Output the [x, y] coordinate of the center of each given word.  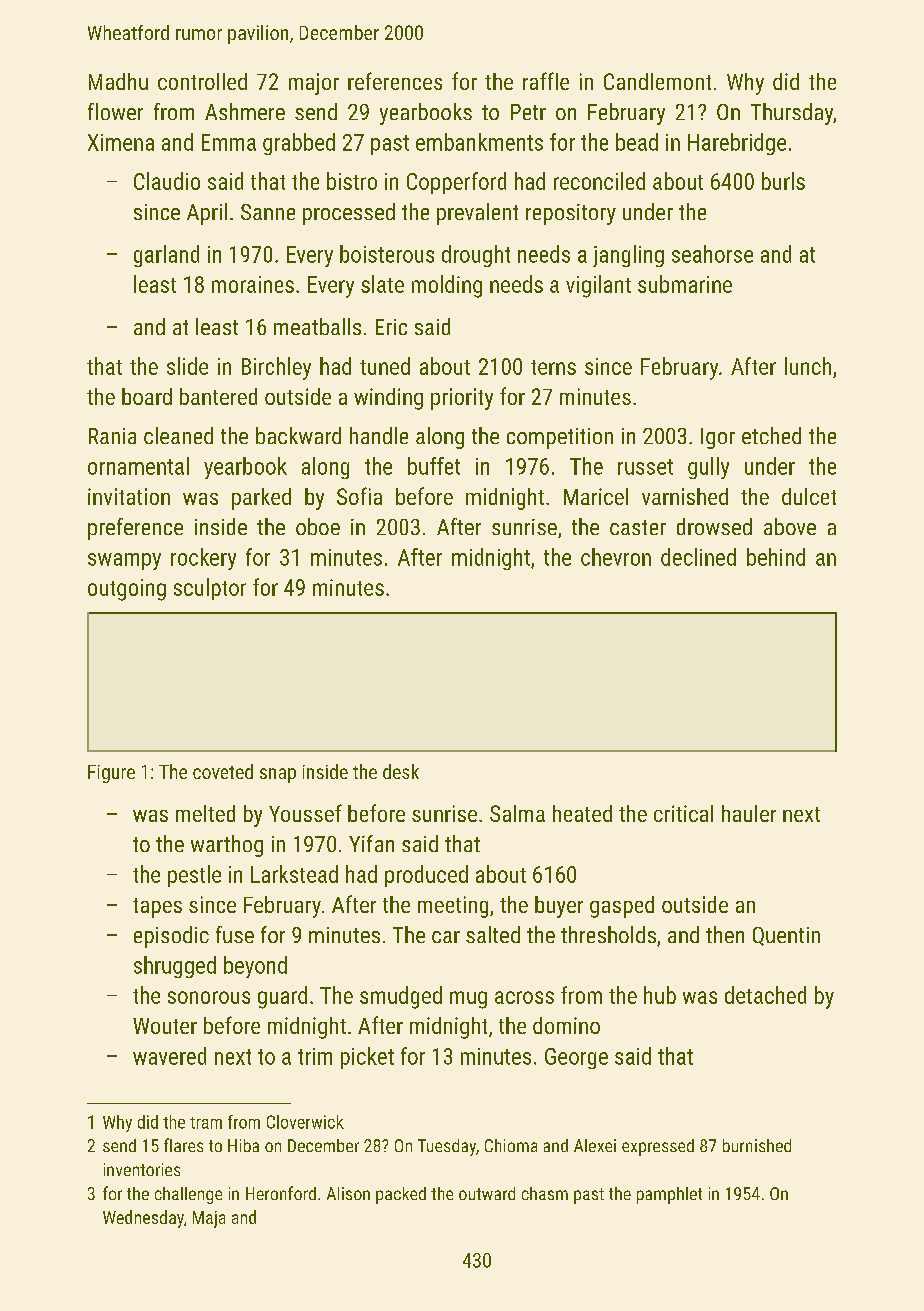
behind [776, 557]
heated [582, 813]
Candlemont [657, 81]
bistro [352, 181]
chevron [616, 557]
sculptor [210, 589]
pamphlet [669, 1195]
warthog [227, 846]
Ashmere [245, 111]
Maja [209, 1219]
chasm [545, 1193]
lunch [808, 366]
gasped [622, 907]
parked [261, 499]
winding [388, 399]
